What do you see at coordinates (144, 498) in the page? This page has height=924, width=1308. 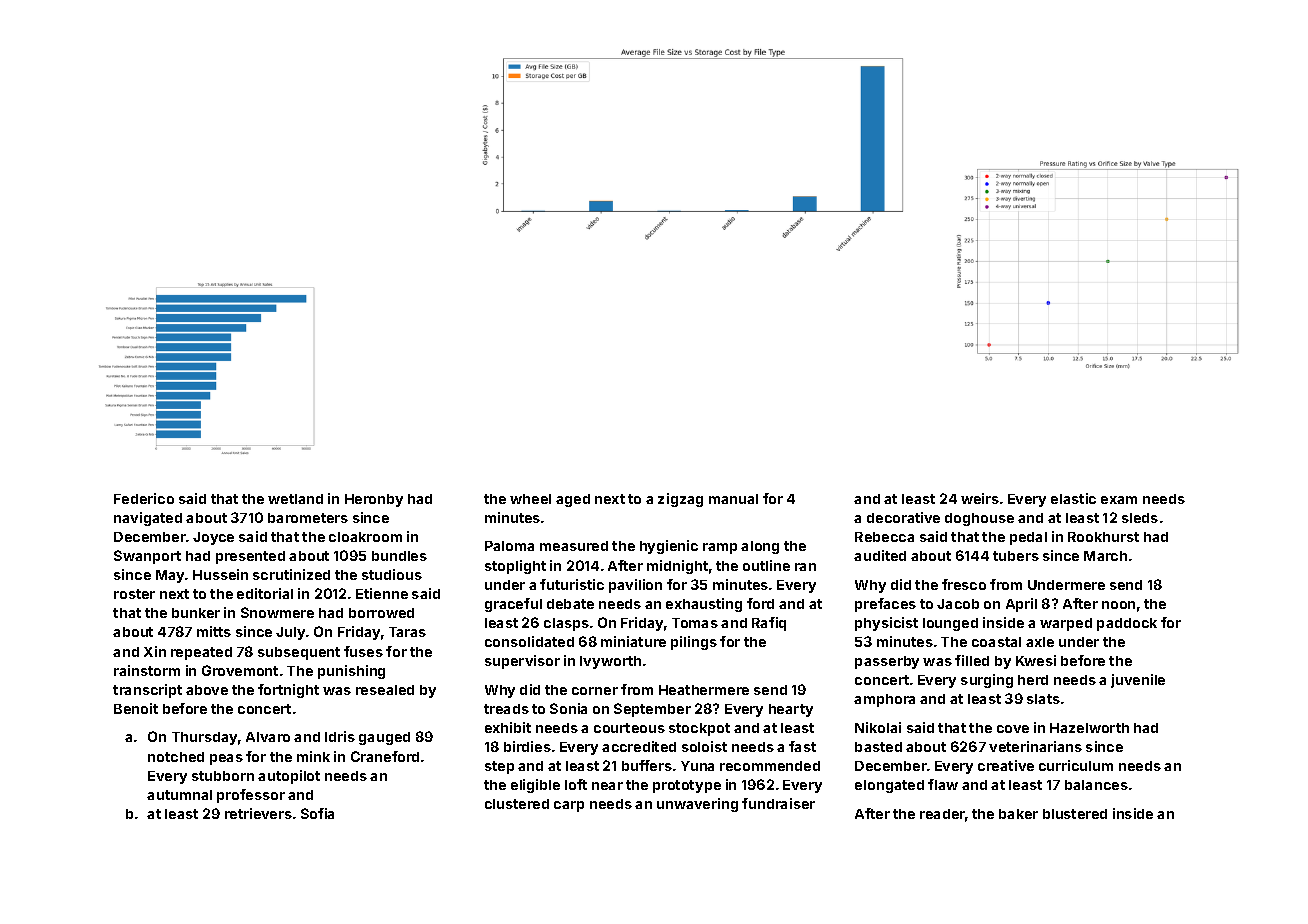 I see `Federico` at bounding box center [144, 498].
